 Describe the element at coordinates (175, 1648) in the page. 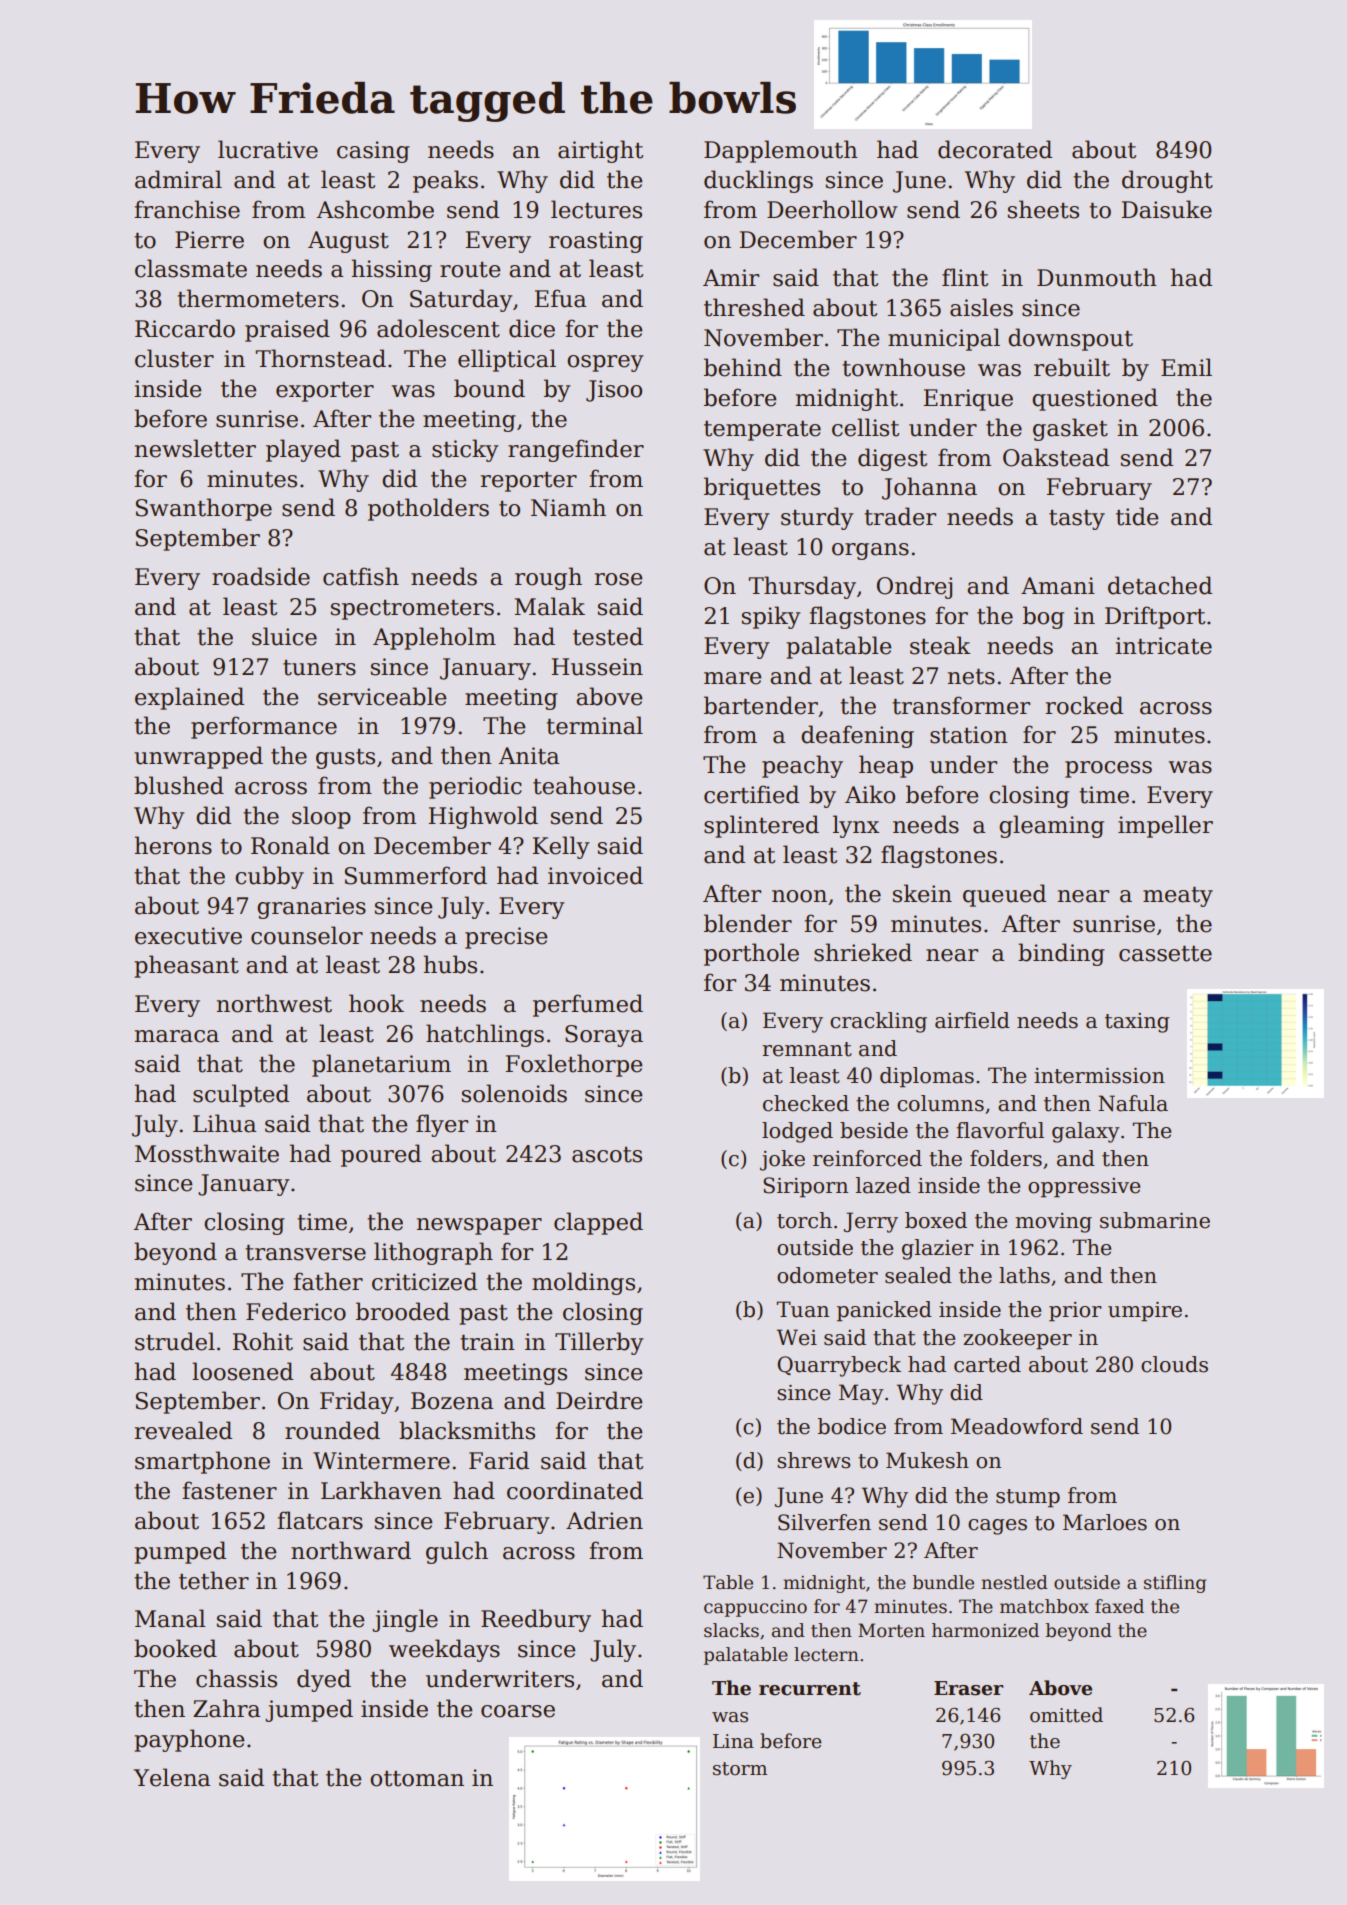

I see `booked` at that location.
